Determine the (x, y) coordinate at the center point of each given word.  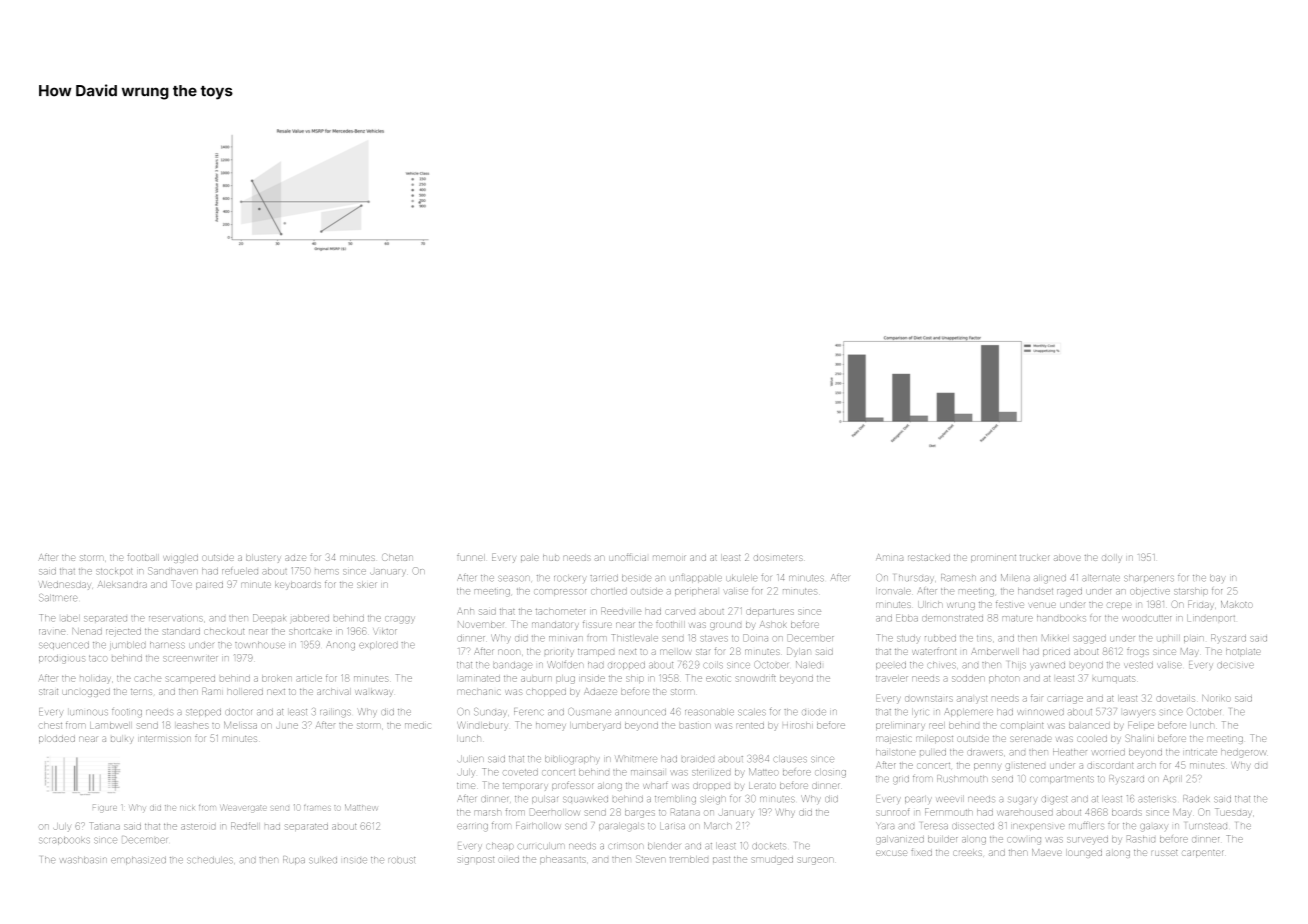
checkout (224, 632)
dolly (1112, 559)
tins (984, 638)
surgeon (815, 861)
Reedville (621, 611)
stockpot (114, 571)
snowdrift (756, 678)
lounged (1085, 854)
